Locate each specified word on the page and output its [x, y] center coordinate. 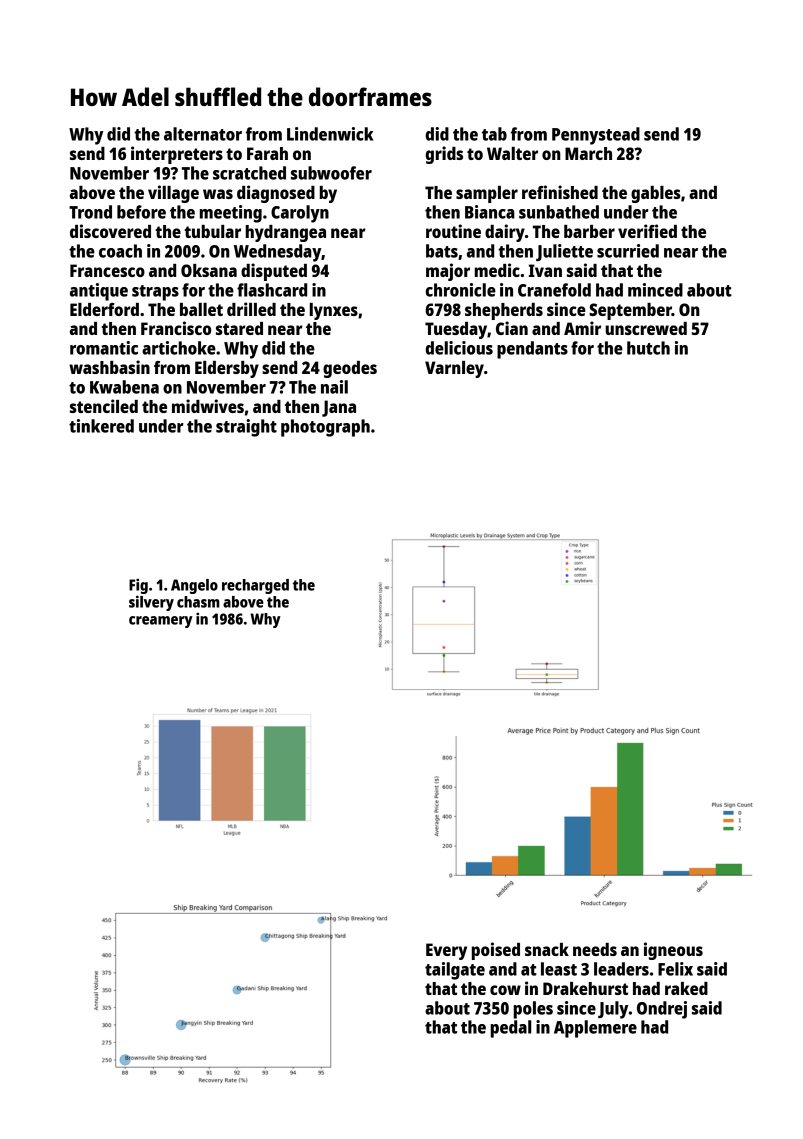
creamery [161, 622]
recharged [255, 586]
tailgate [455, 971]
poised [496, 951]
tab [494, 134]
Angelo [194, 586]
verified [647, 231]
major [448, 272]
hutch [648, 348]
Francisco [176, 328]
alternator [203, 134]
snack [547, 949]
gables [656, 194]
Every [446, 951]
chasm [198, 602]
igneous [673, 951]
